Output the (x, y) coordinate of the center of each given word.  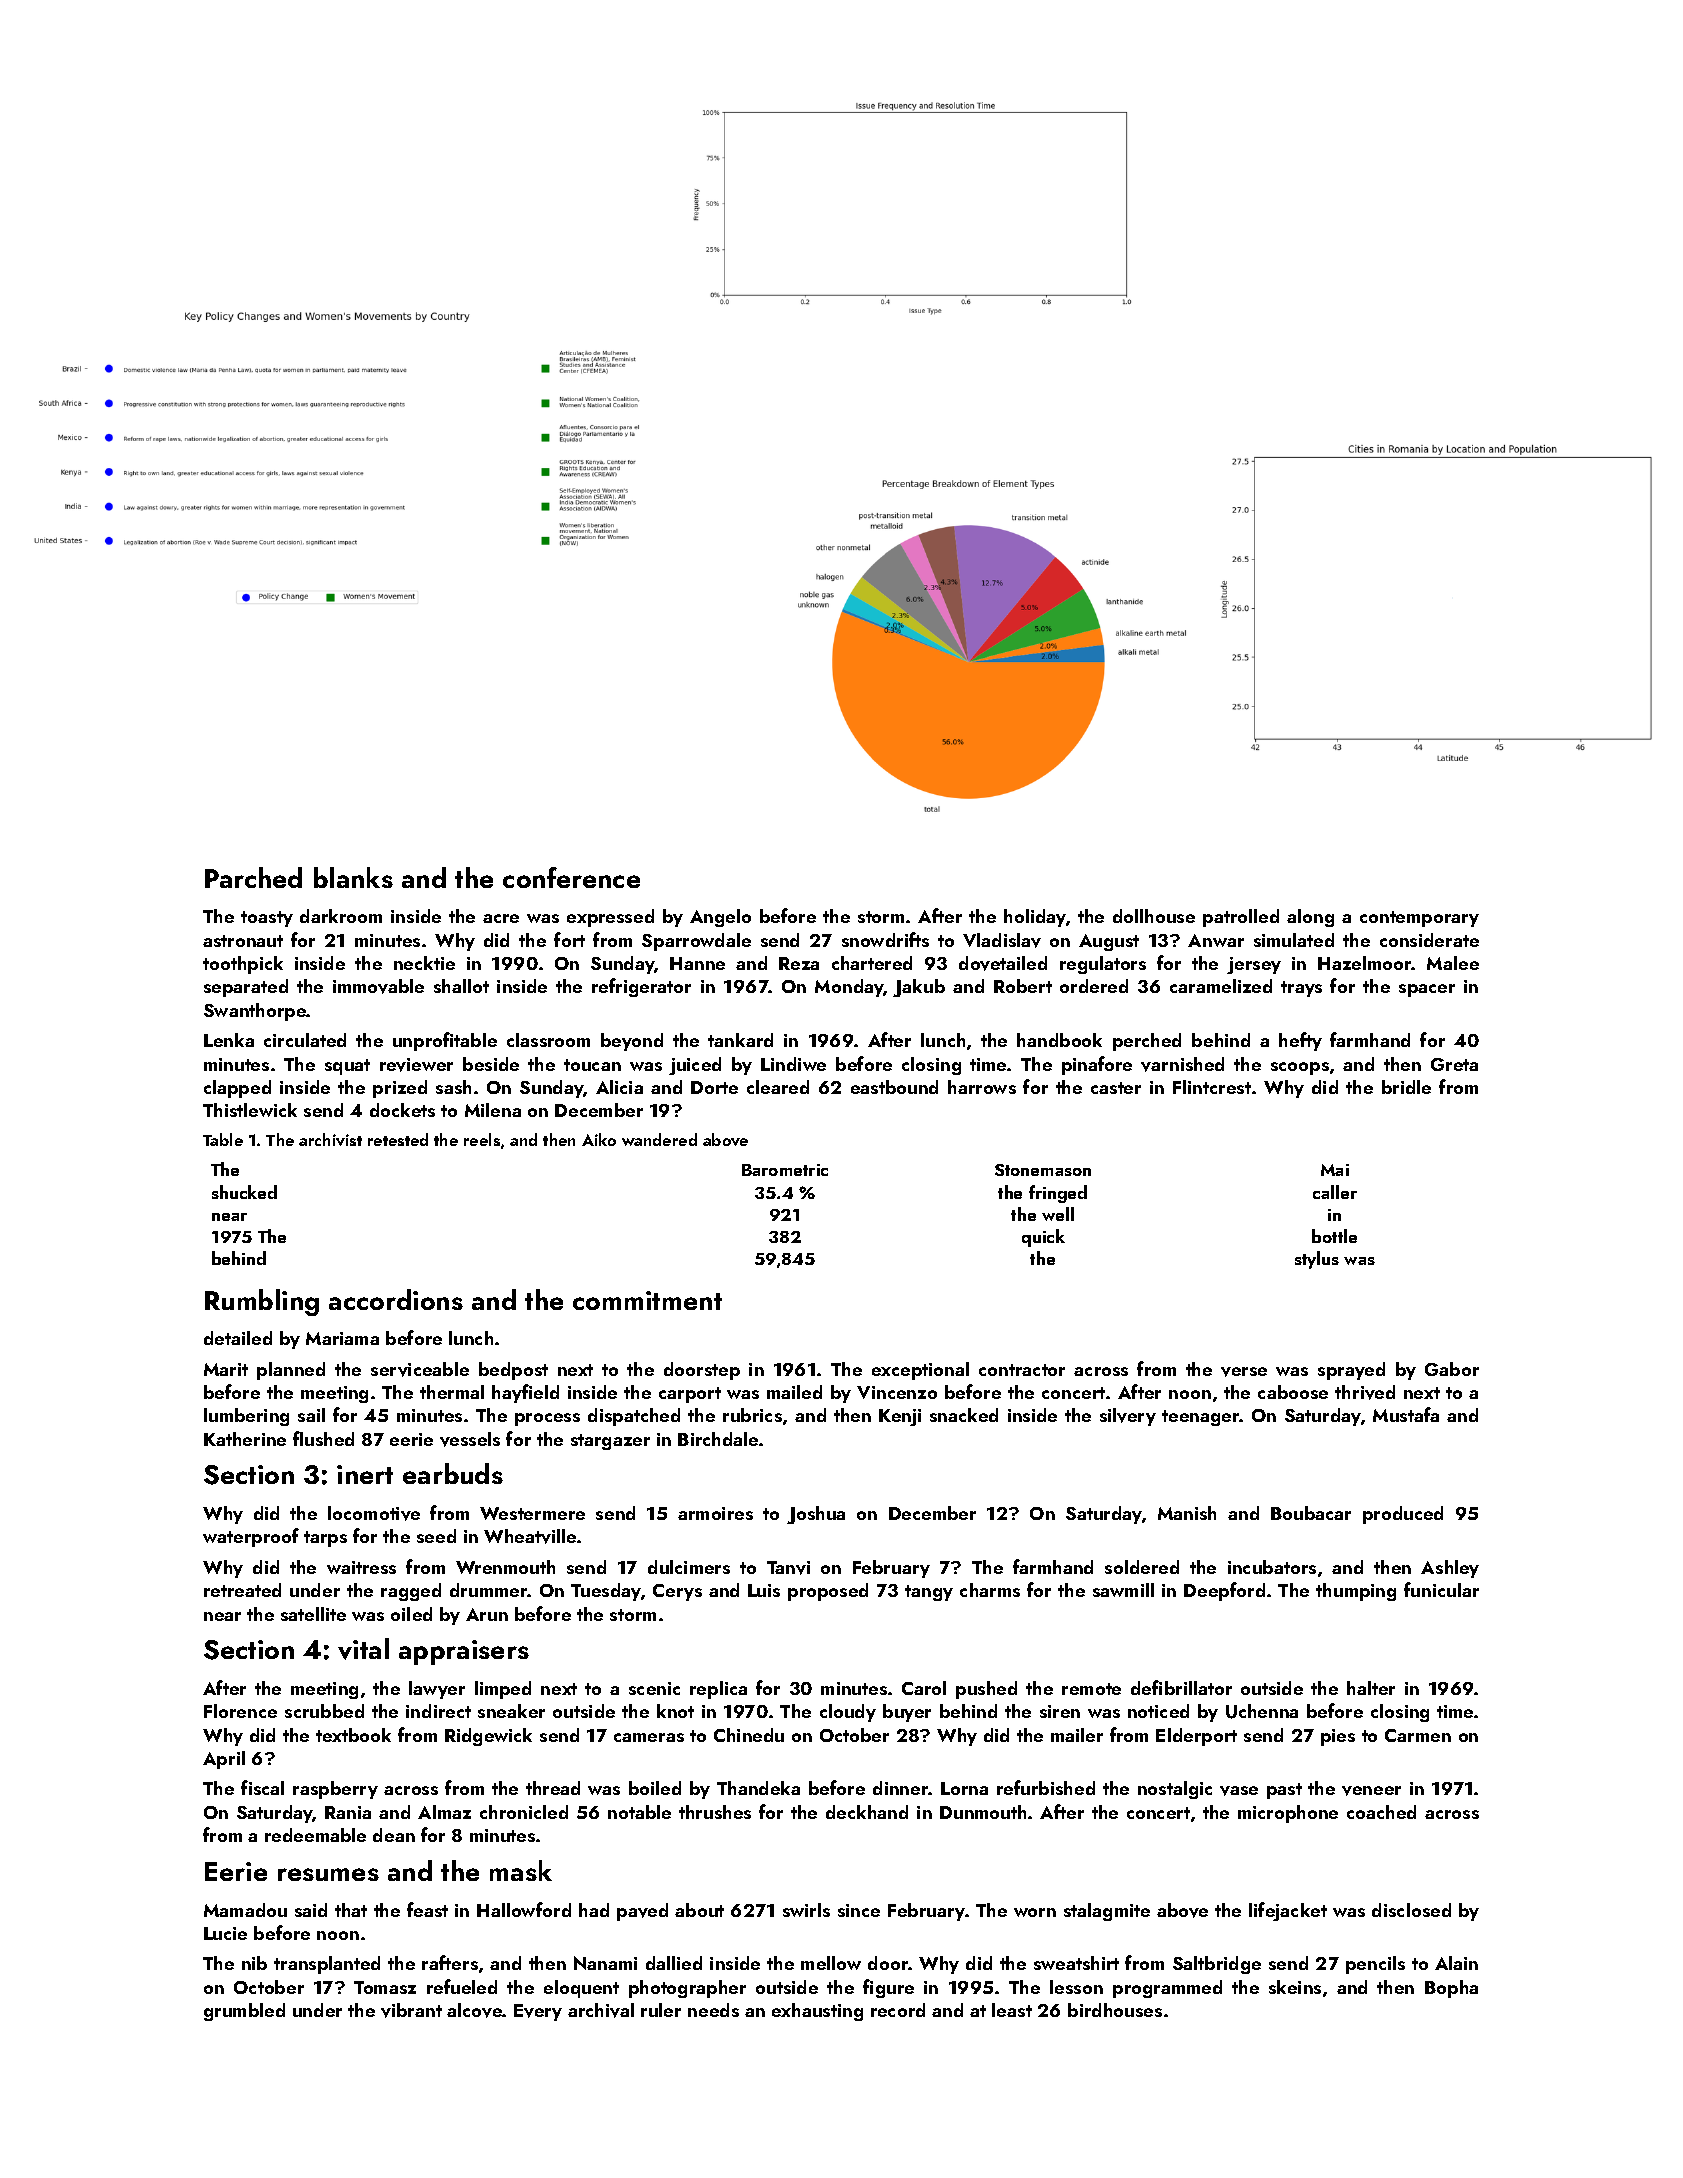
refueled (462, 1986)
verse (1244, 1372)
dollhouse (1154, 916)
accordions (396, 1299)
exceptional (920, 1371)
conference (571, 877)
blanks (353, 877)
